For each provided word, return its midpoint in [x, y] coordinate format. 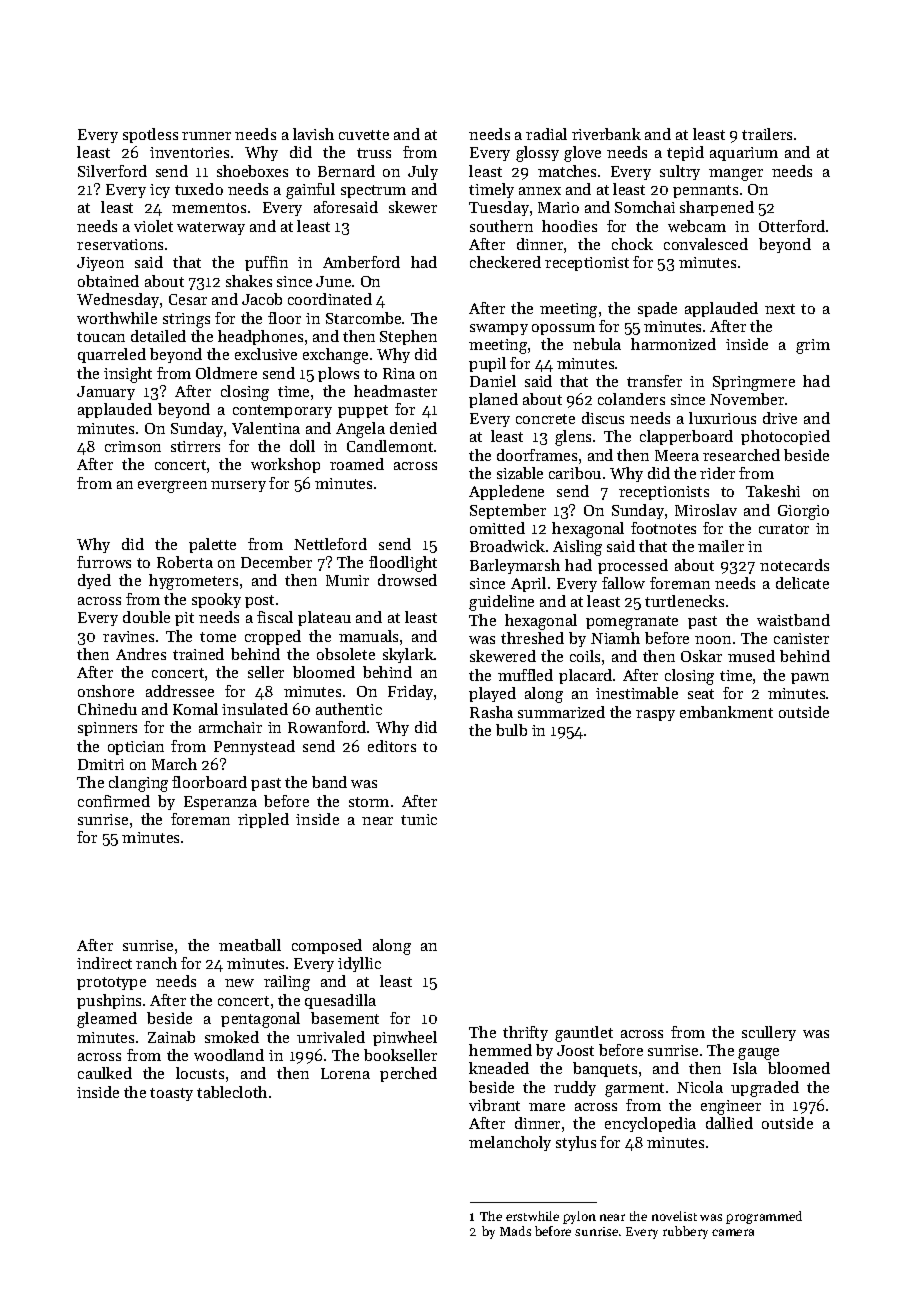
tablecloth [232, 1092]
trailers [767, 134]
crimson [133, 446]
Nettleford [330, 544]
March [174, 764]
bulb [511, 730]
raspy [655, 715]
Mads [515, 1231]
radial [546, 134]
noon [713, 640]
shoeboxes [252, 171]
